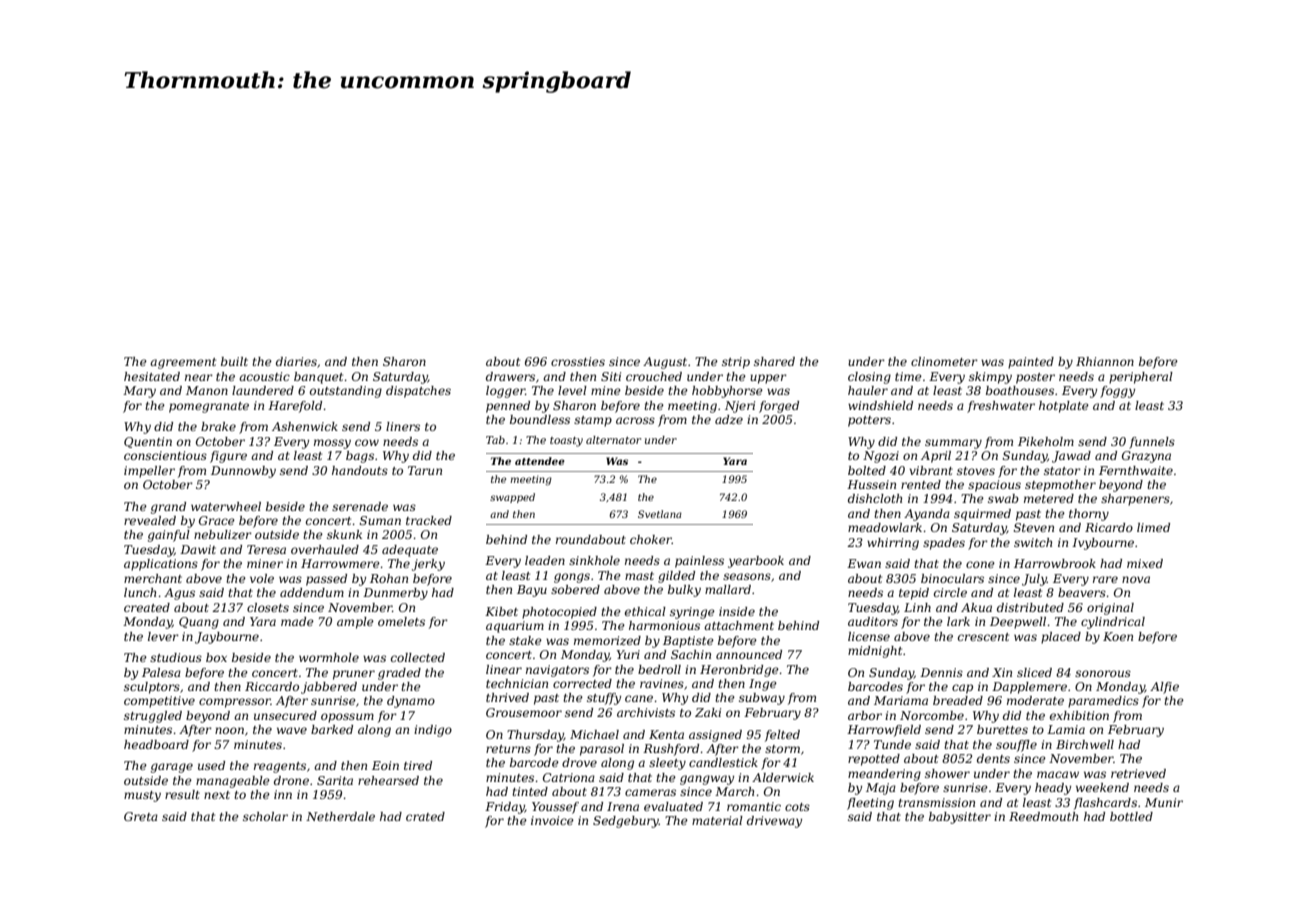 The width and height of the page is (1308, 924). What do you see at coordinates (418, 765) in the page?
I see `tired` at bounding box center [418, 765].
